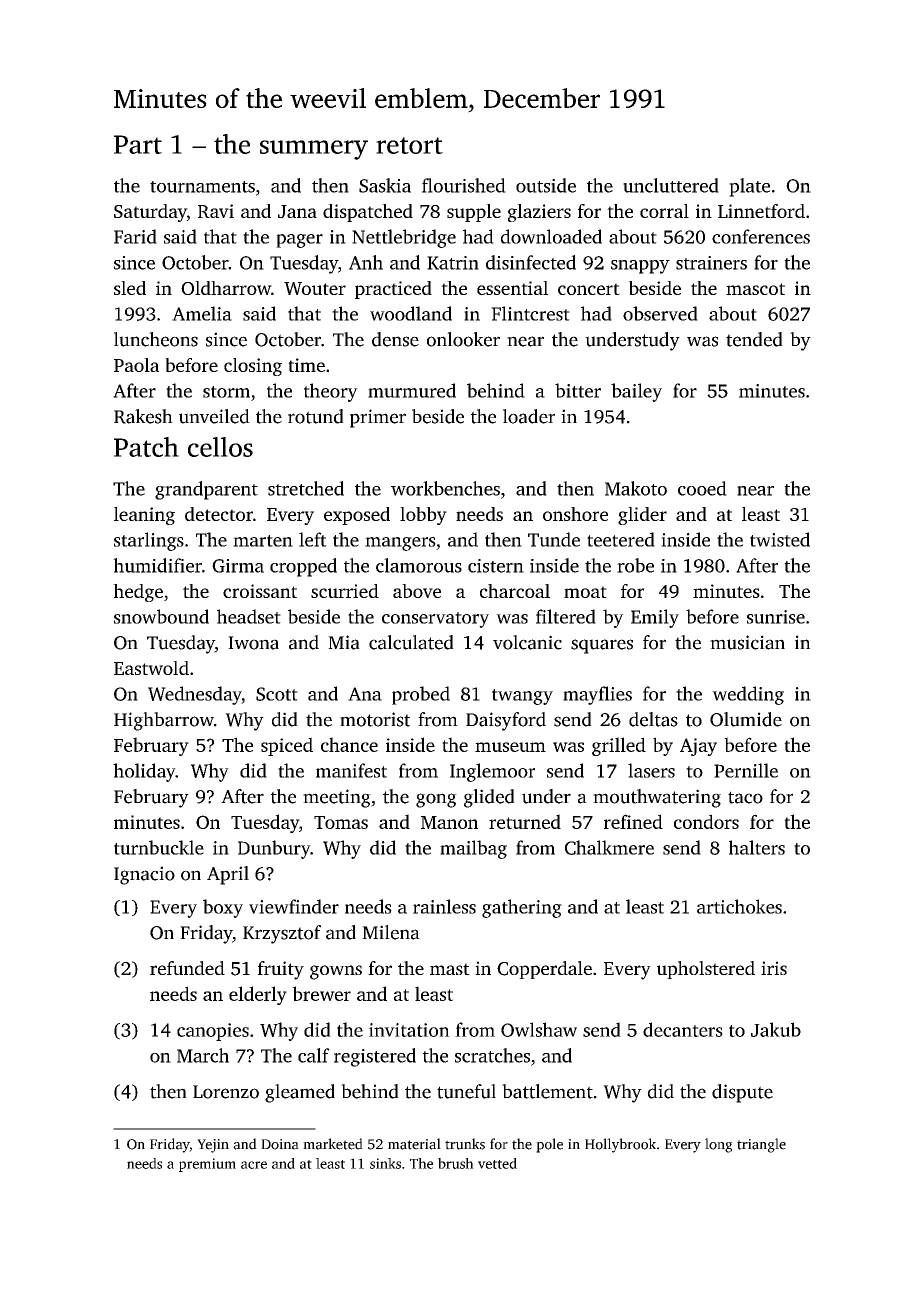  Describe the element at coordinates (228, 875) in the page. I see `April` at that location.
